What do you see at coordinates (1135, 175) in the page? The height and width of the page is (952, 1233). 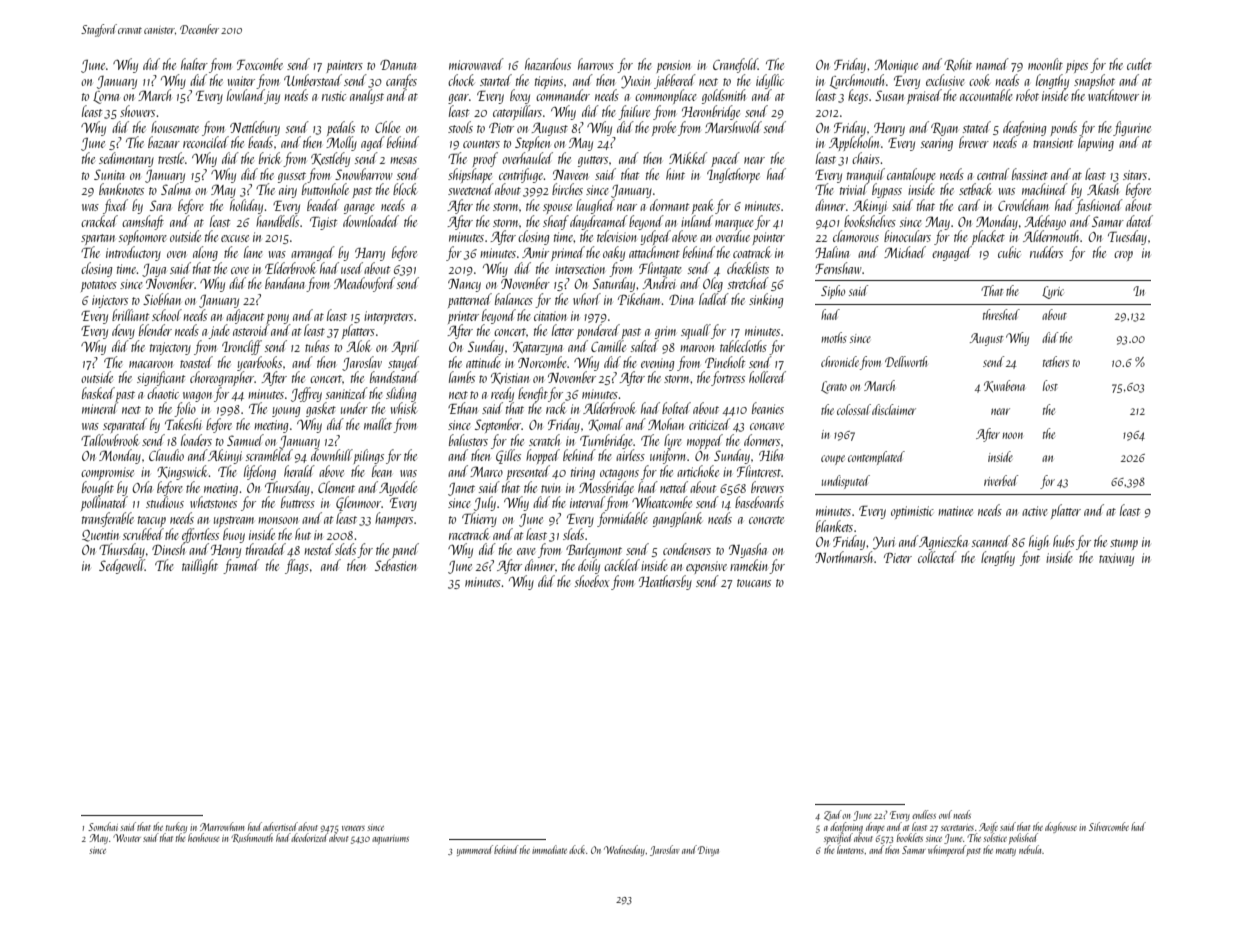 I see `sitars` at bounding box center [1135, 175].
